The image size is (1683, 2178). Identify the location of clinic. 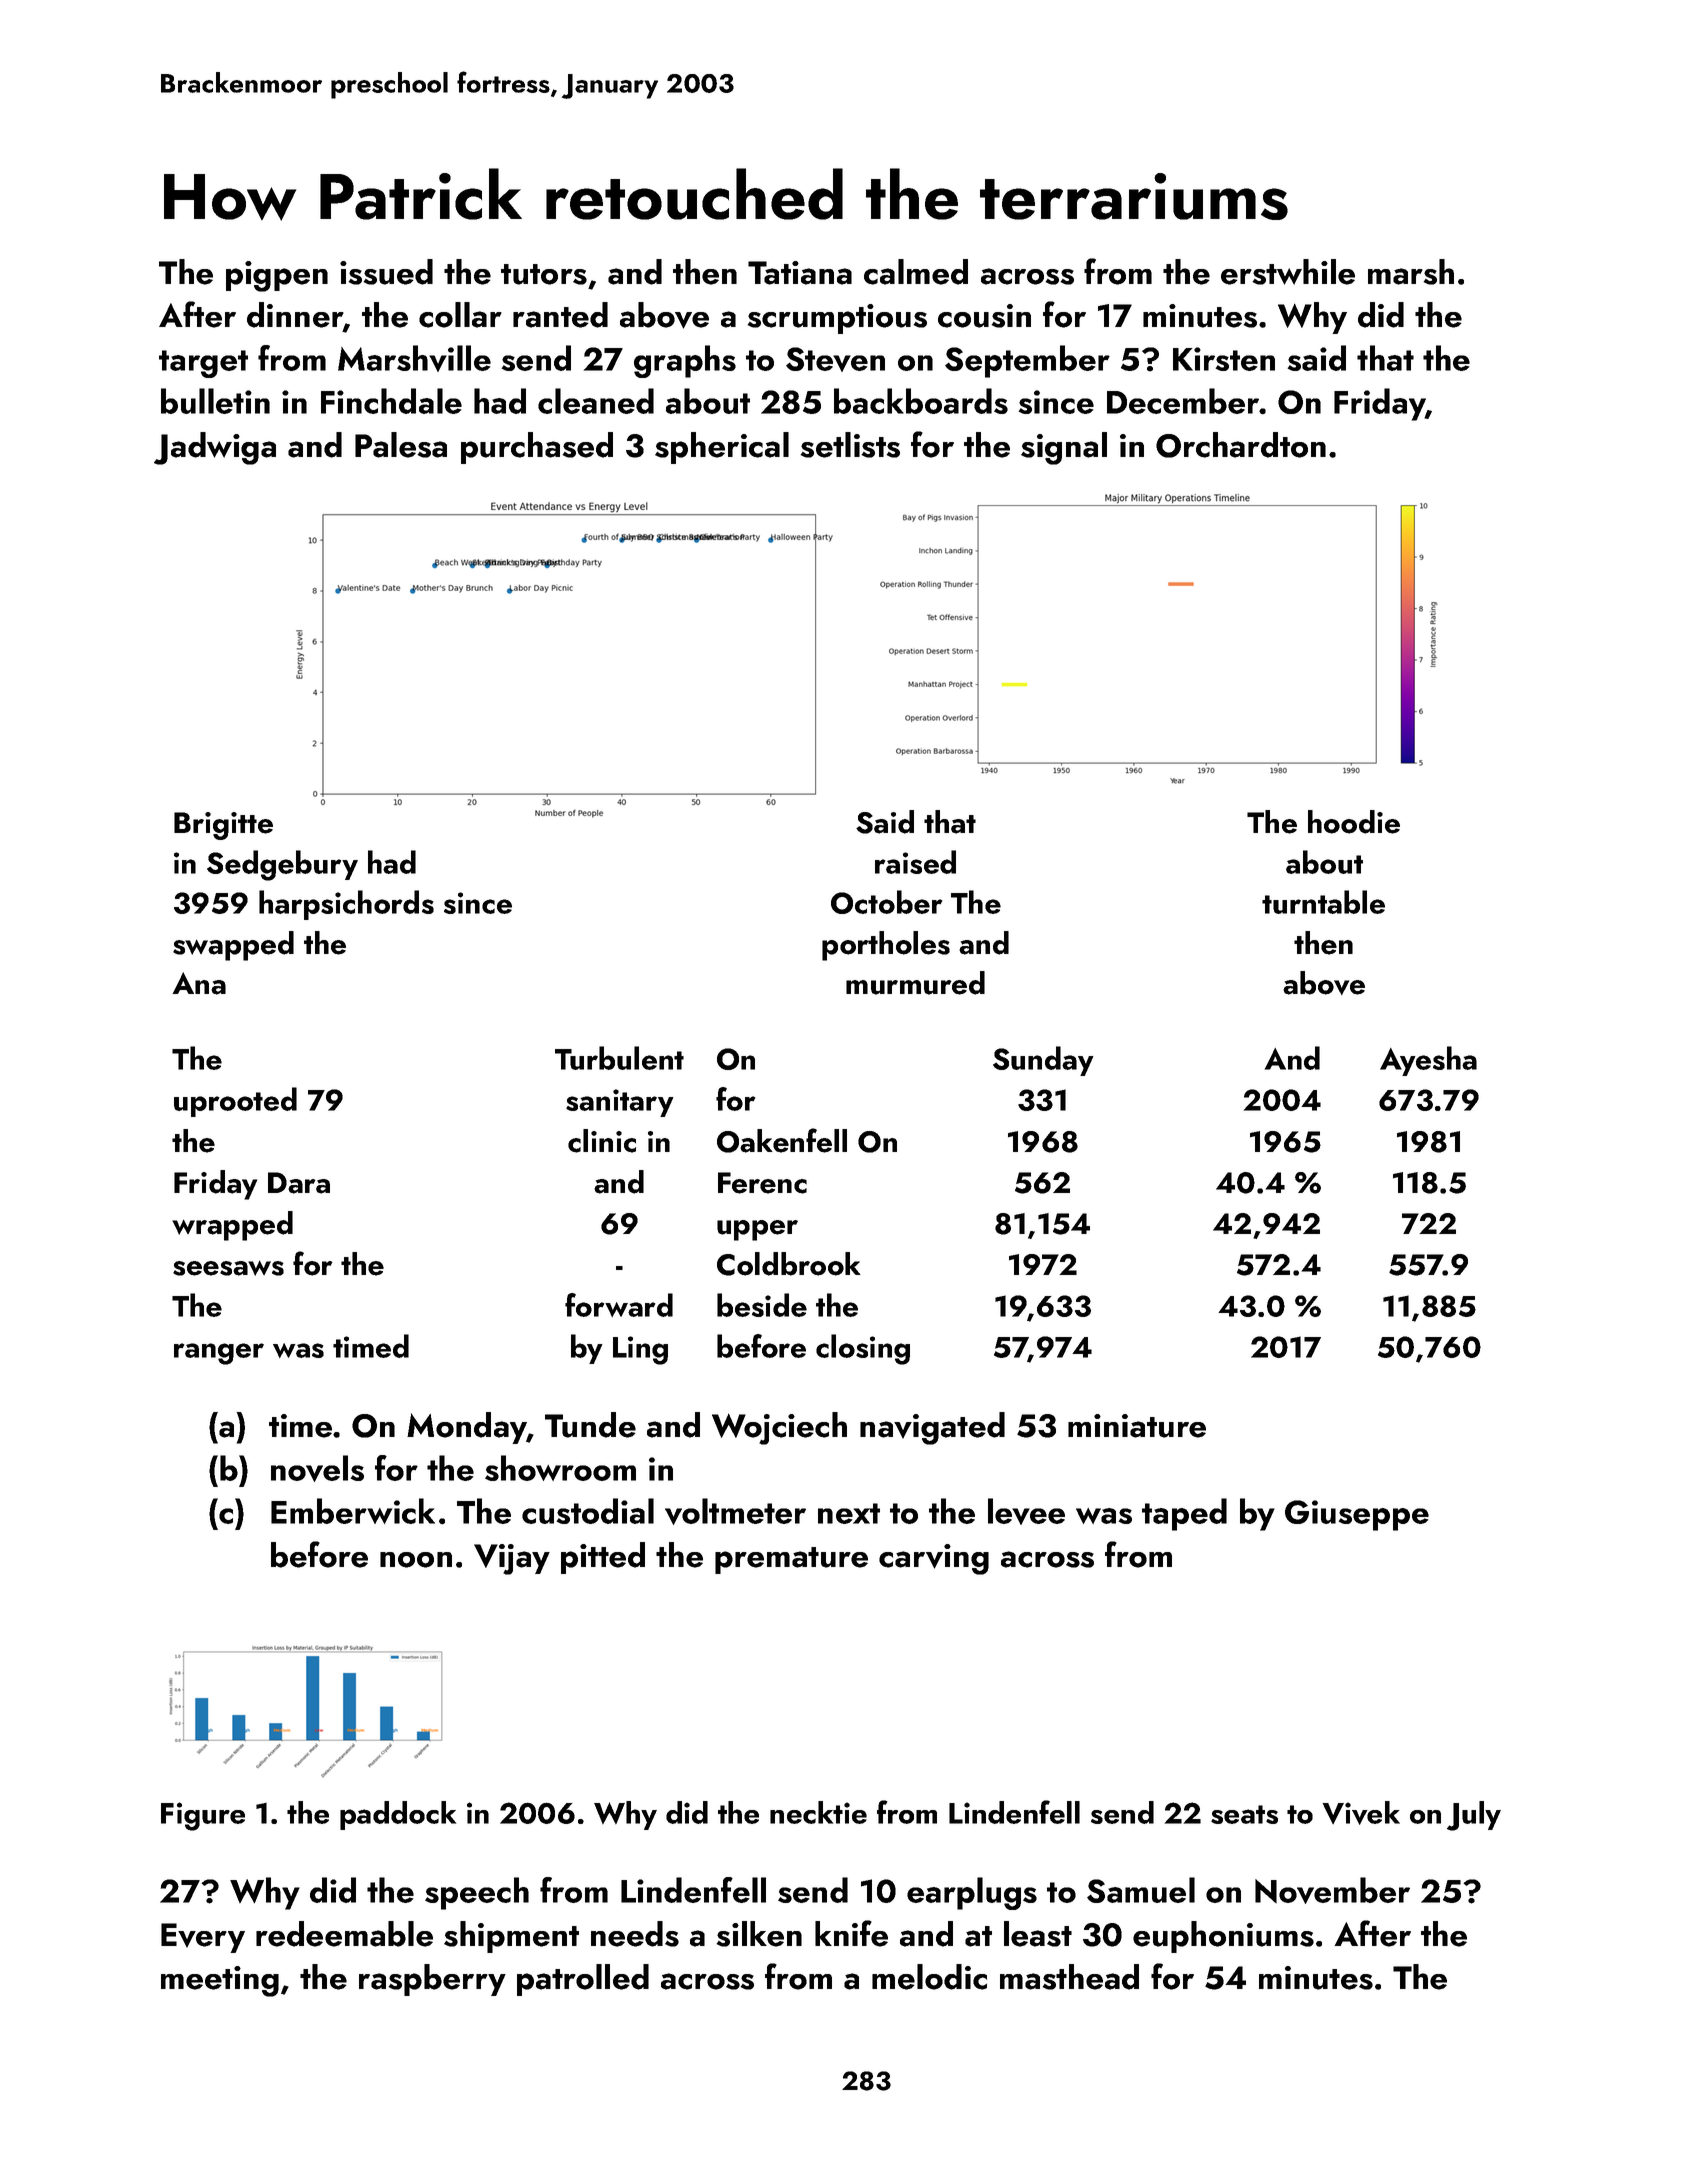
(602, 1141).
